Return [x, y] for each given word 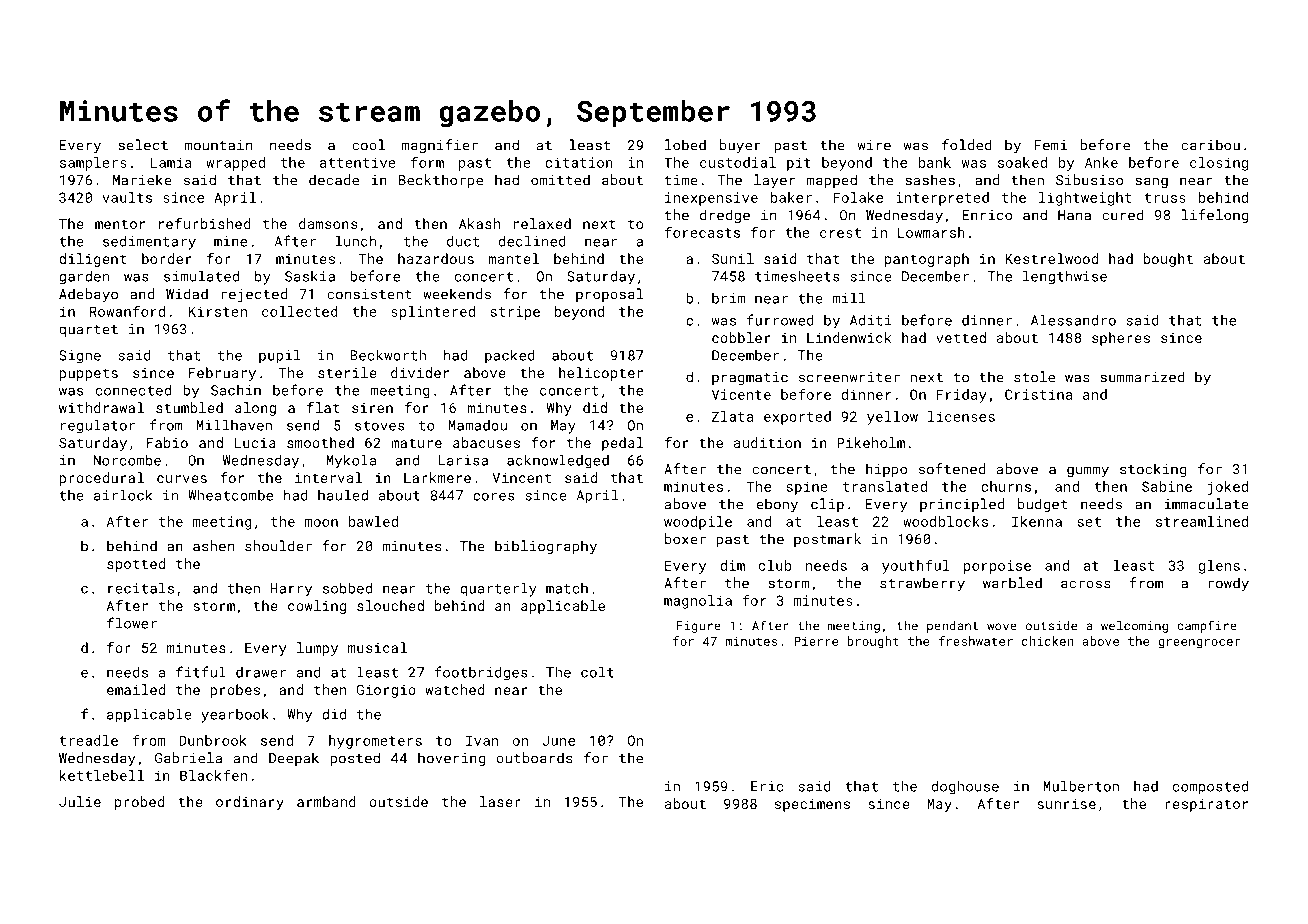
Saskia [310, 276]
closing [1219, 164]
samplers [93, 164]
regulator [98, 426]
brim [728, 298]
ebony [777, 505]
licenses [961, 416]
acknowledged [558, 461]
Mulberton [1081, 786]
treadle [88, 740]
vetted [961, 337]
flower [132, 623]
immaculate [1206, 504]
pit [799, 164]
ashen [213, 546]
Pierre [816, 641]
